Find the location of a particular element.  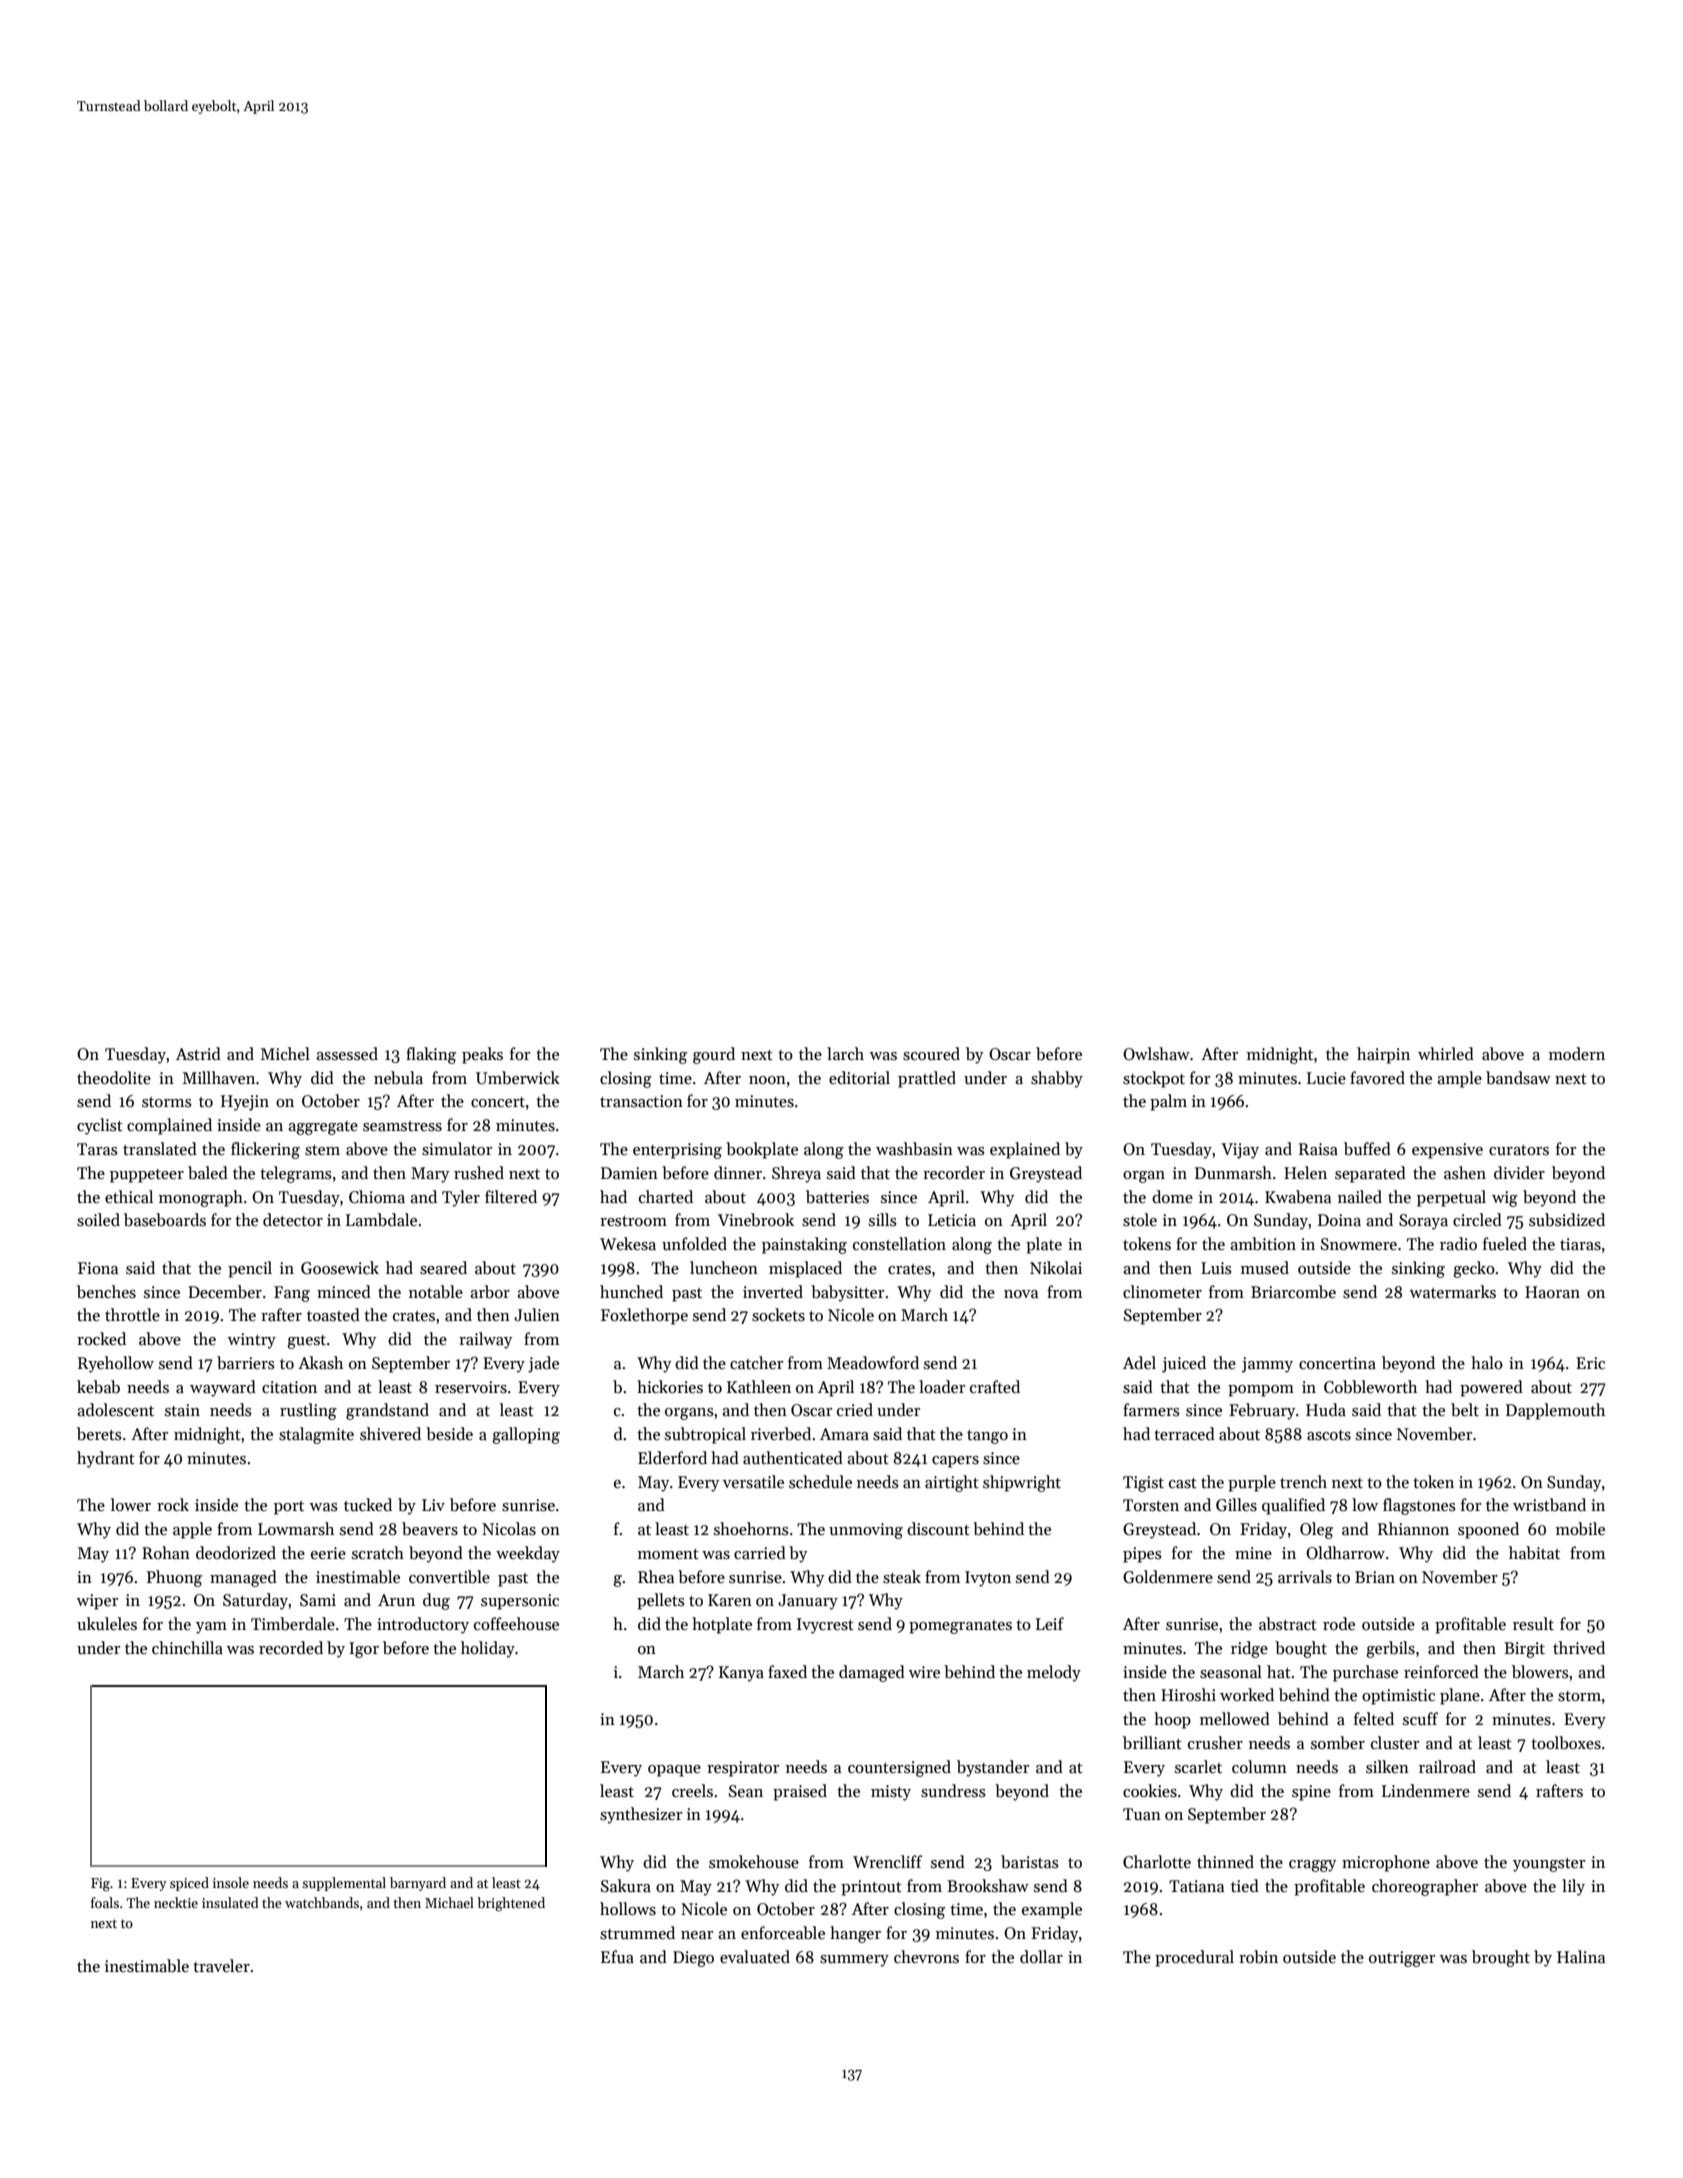

chinchilla is located at coordinates (187, 1648).
